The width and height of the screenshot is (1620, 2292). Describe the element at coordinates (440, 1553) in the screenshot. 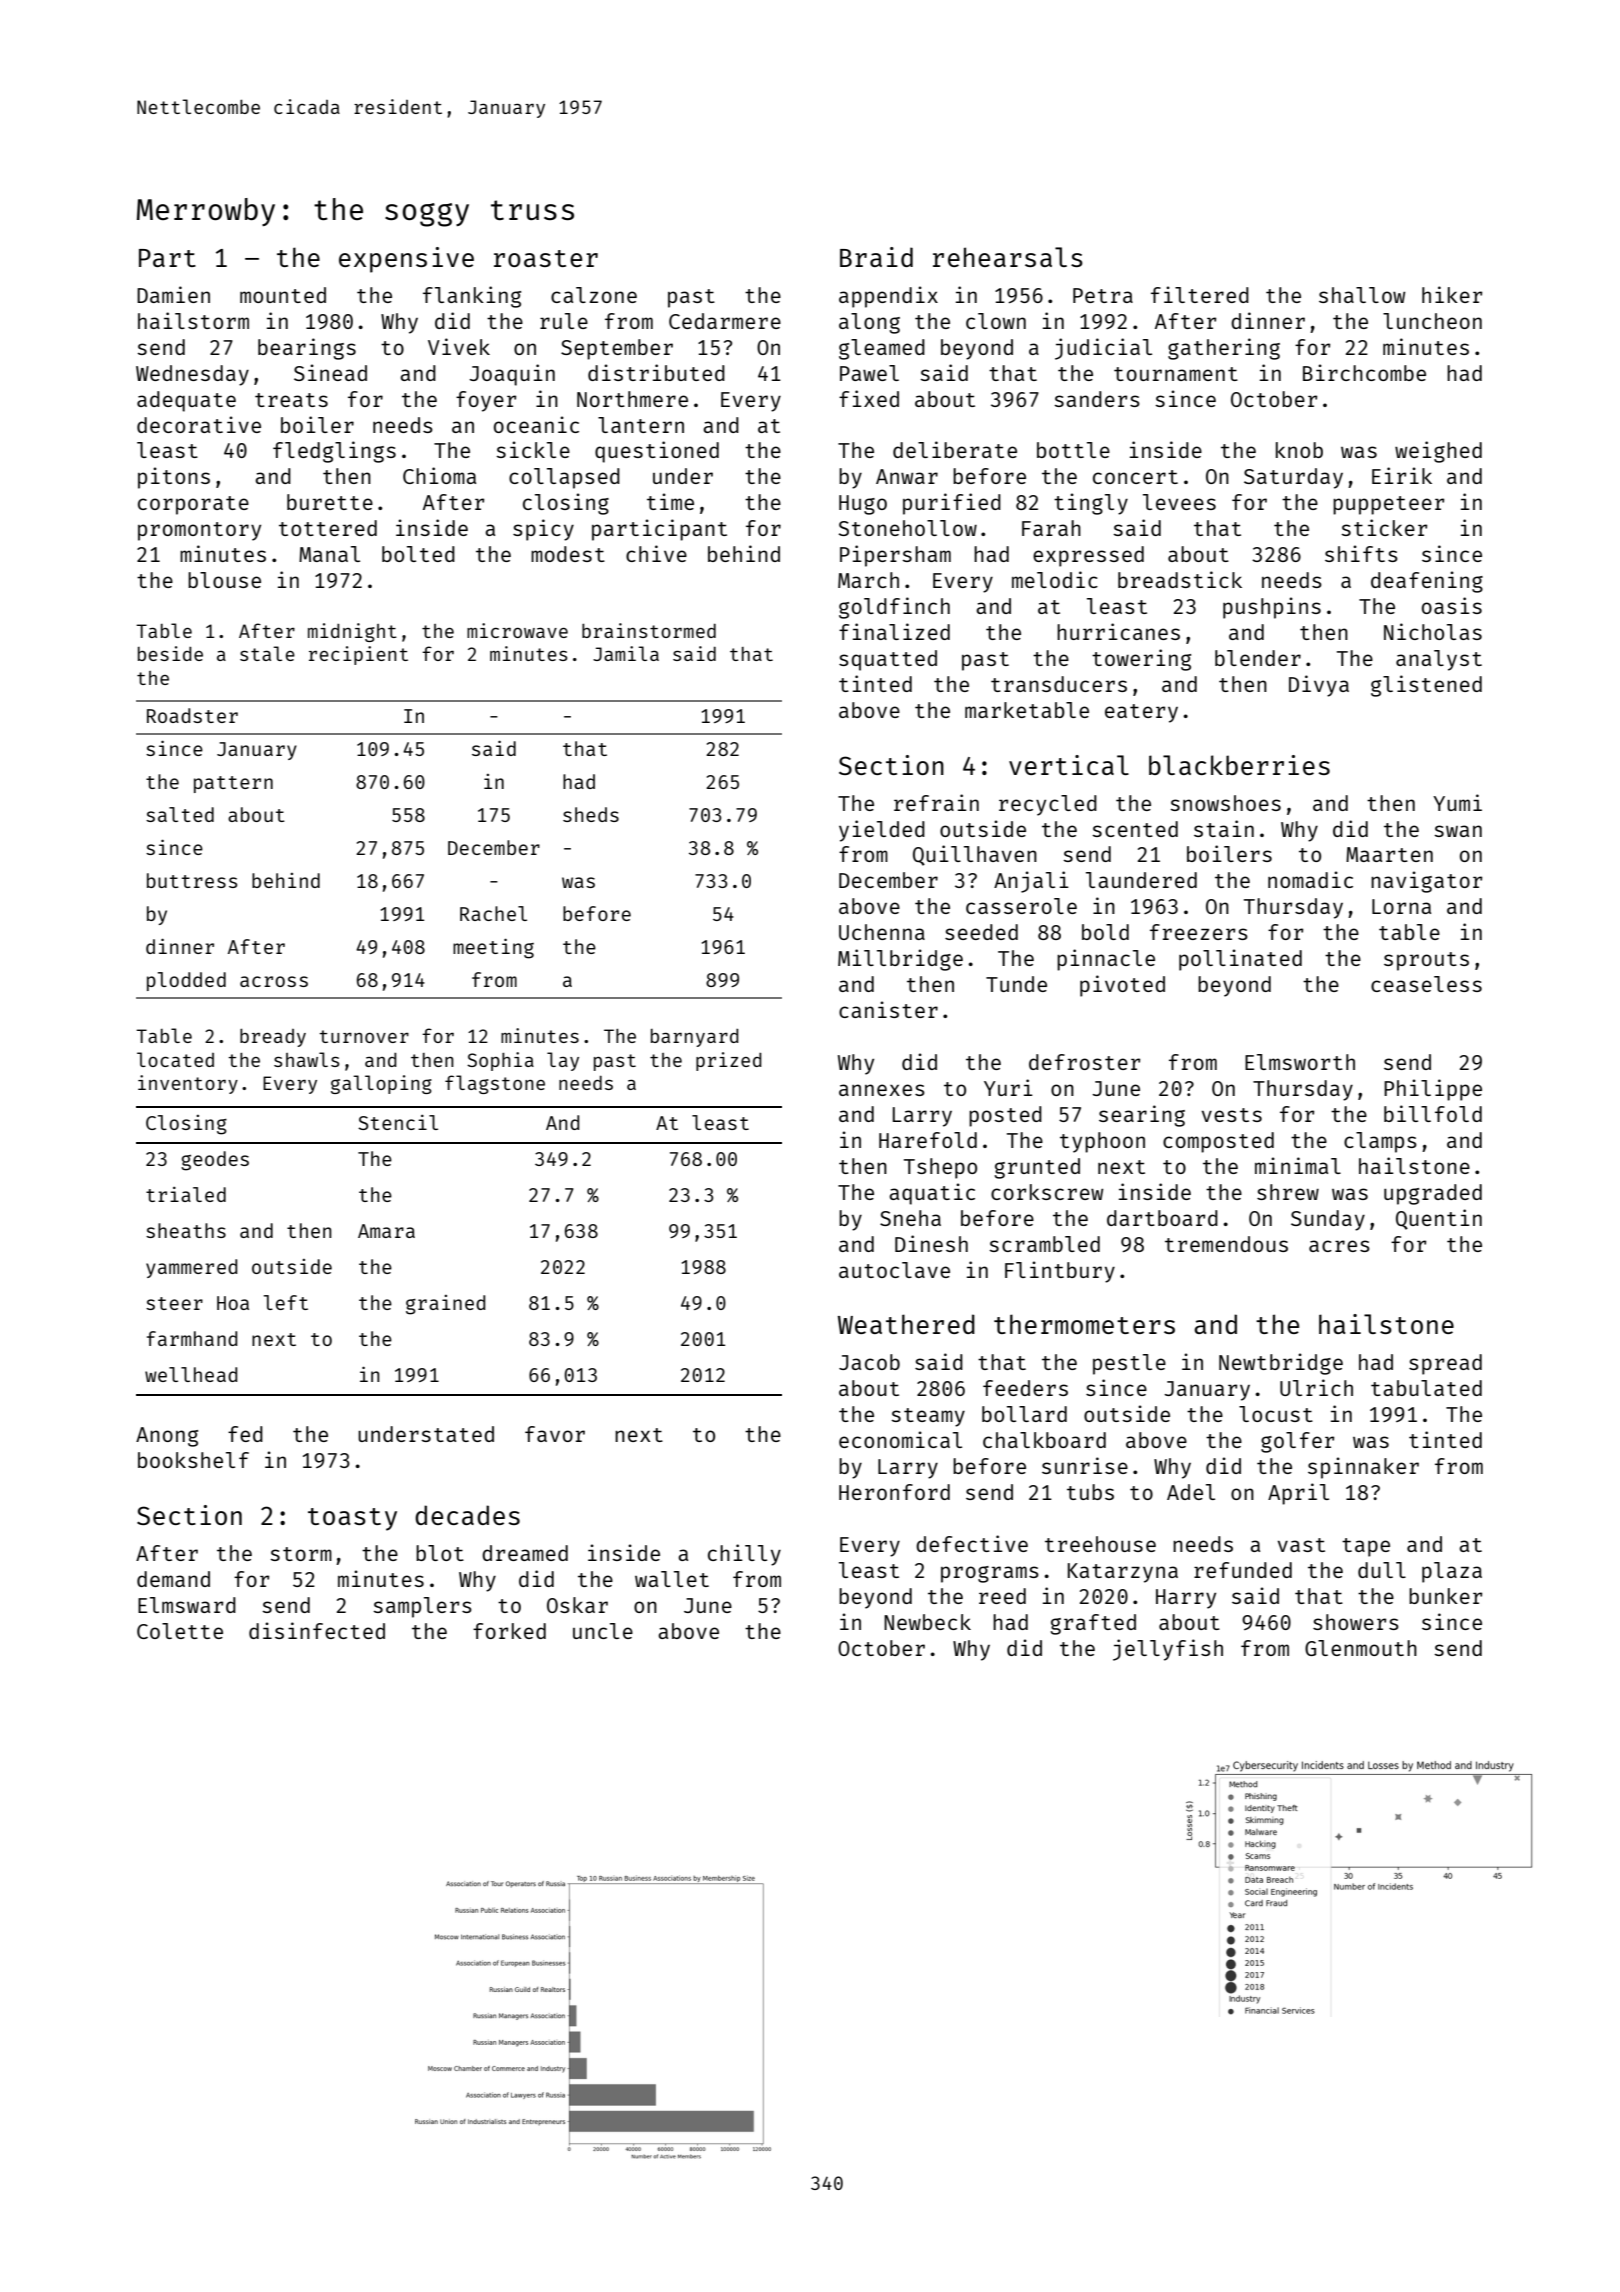

I see `blot` at that location.
